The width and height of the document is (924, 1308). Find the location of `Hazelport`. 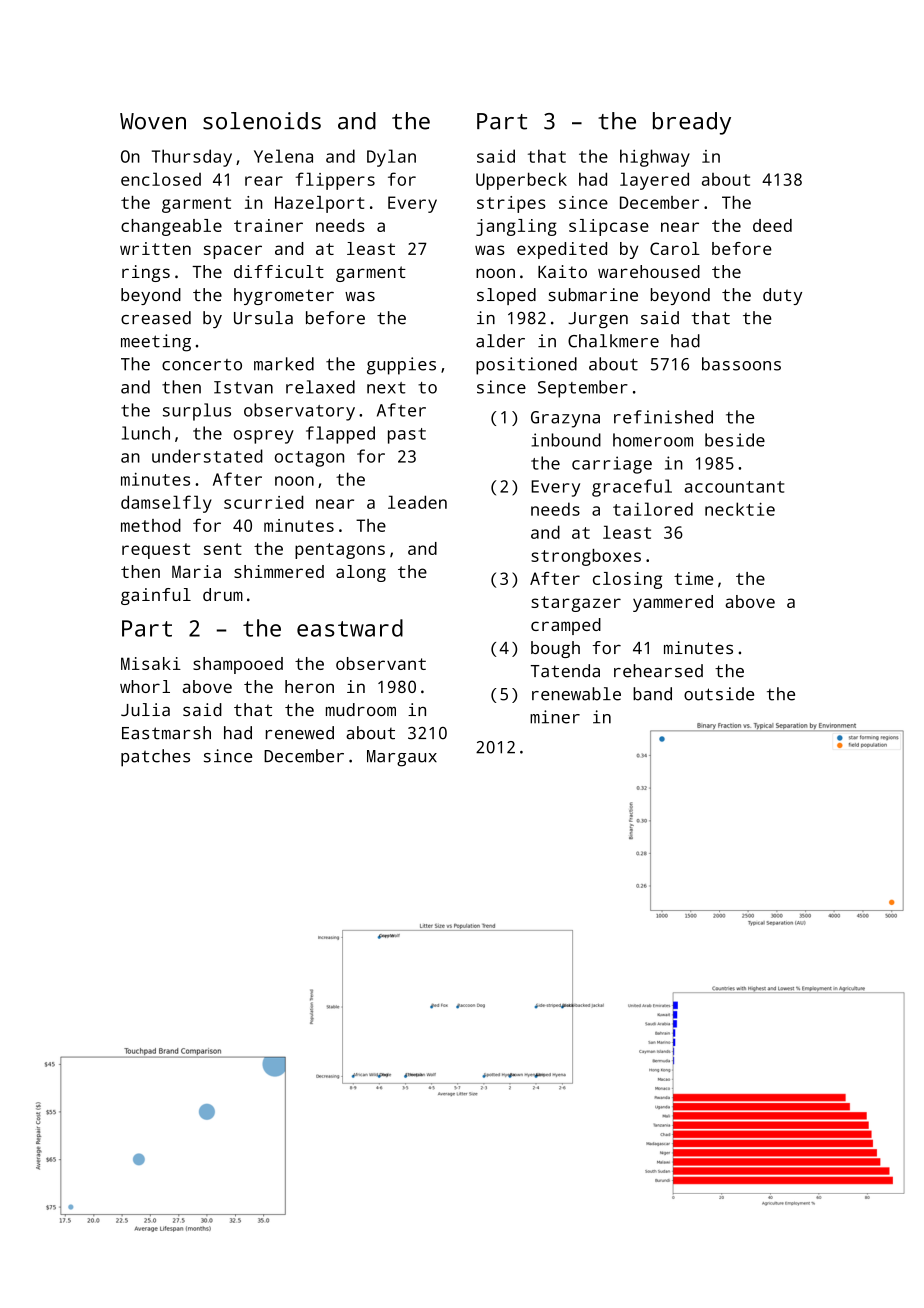

Hazelport is located at coordinates (320, 204).
